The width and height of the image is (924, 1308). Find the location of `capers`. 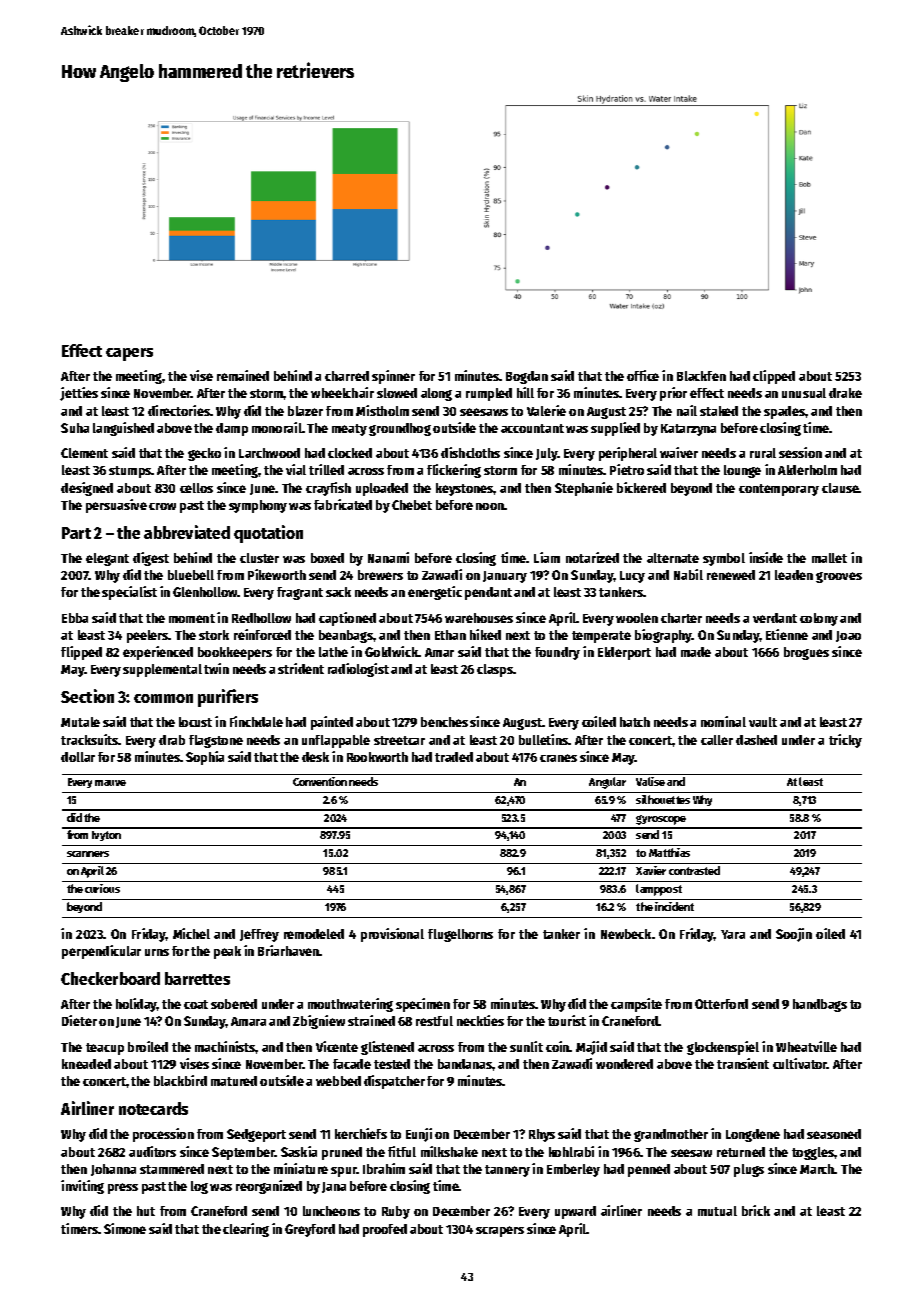

capers is located at coordinates (129, 354).
